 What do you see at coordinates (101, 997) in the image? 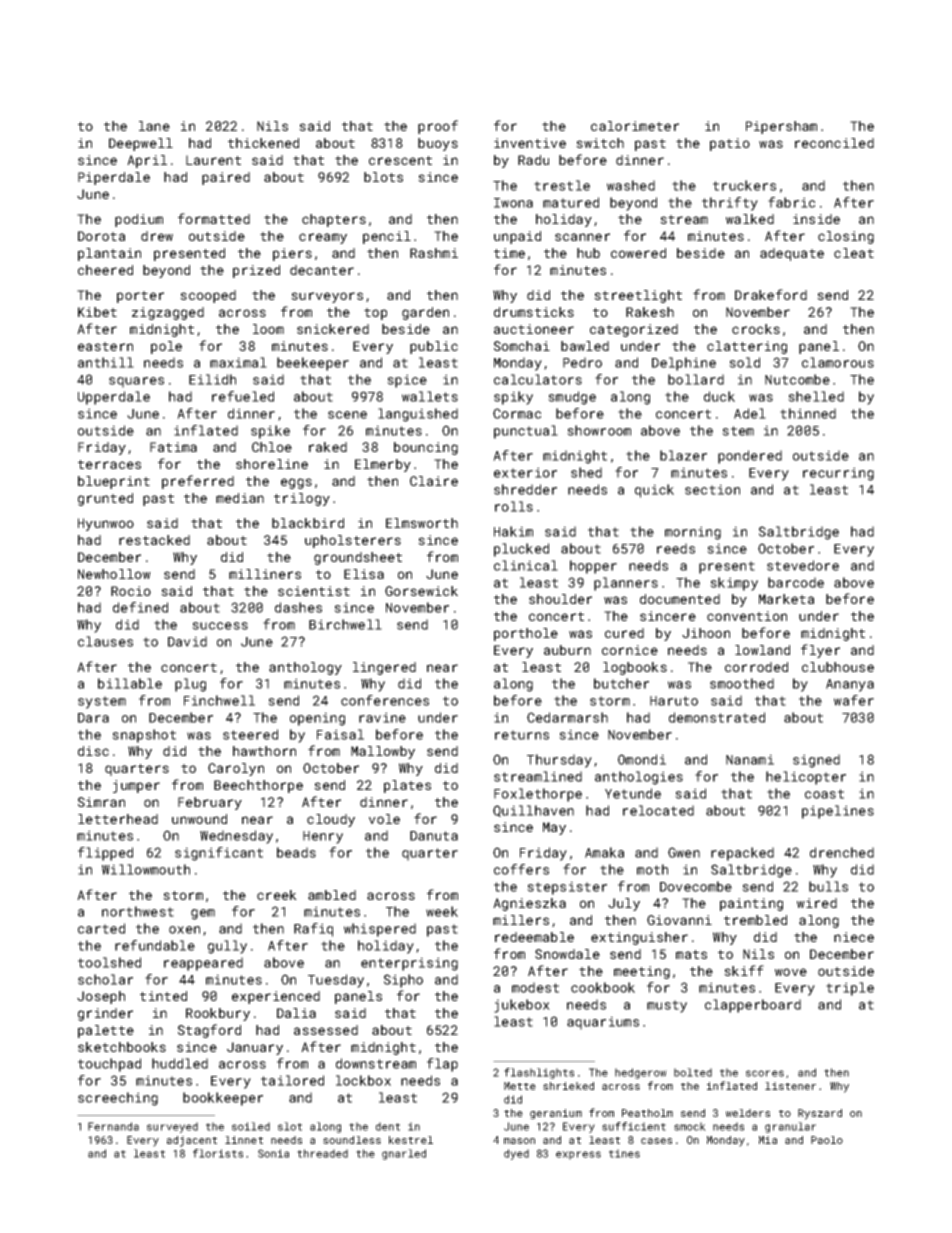
I see `Joseph` at bounding box center [101, 997].
